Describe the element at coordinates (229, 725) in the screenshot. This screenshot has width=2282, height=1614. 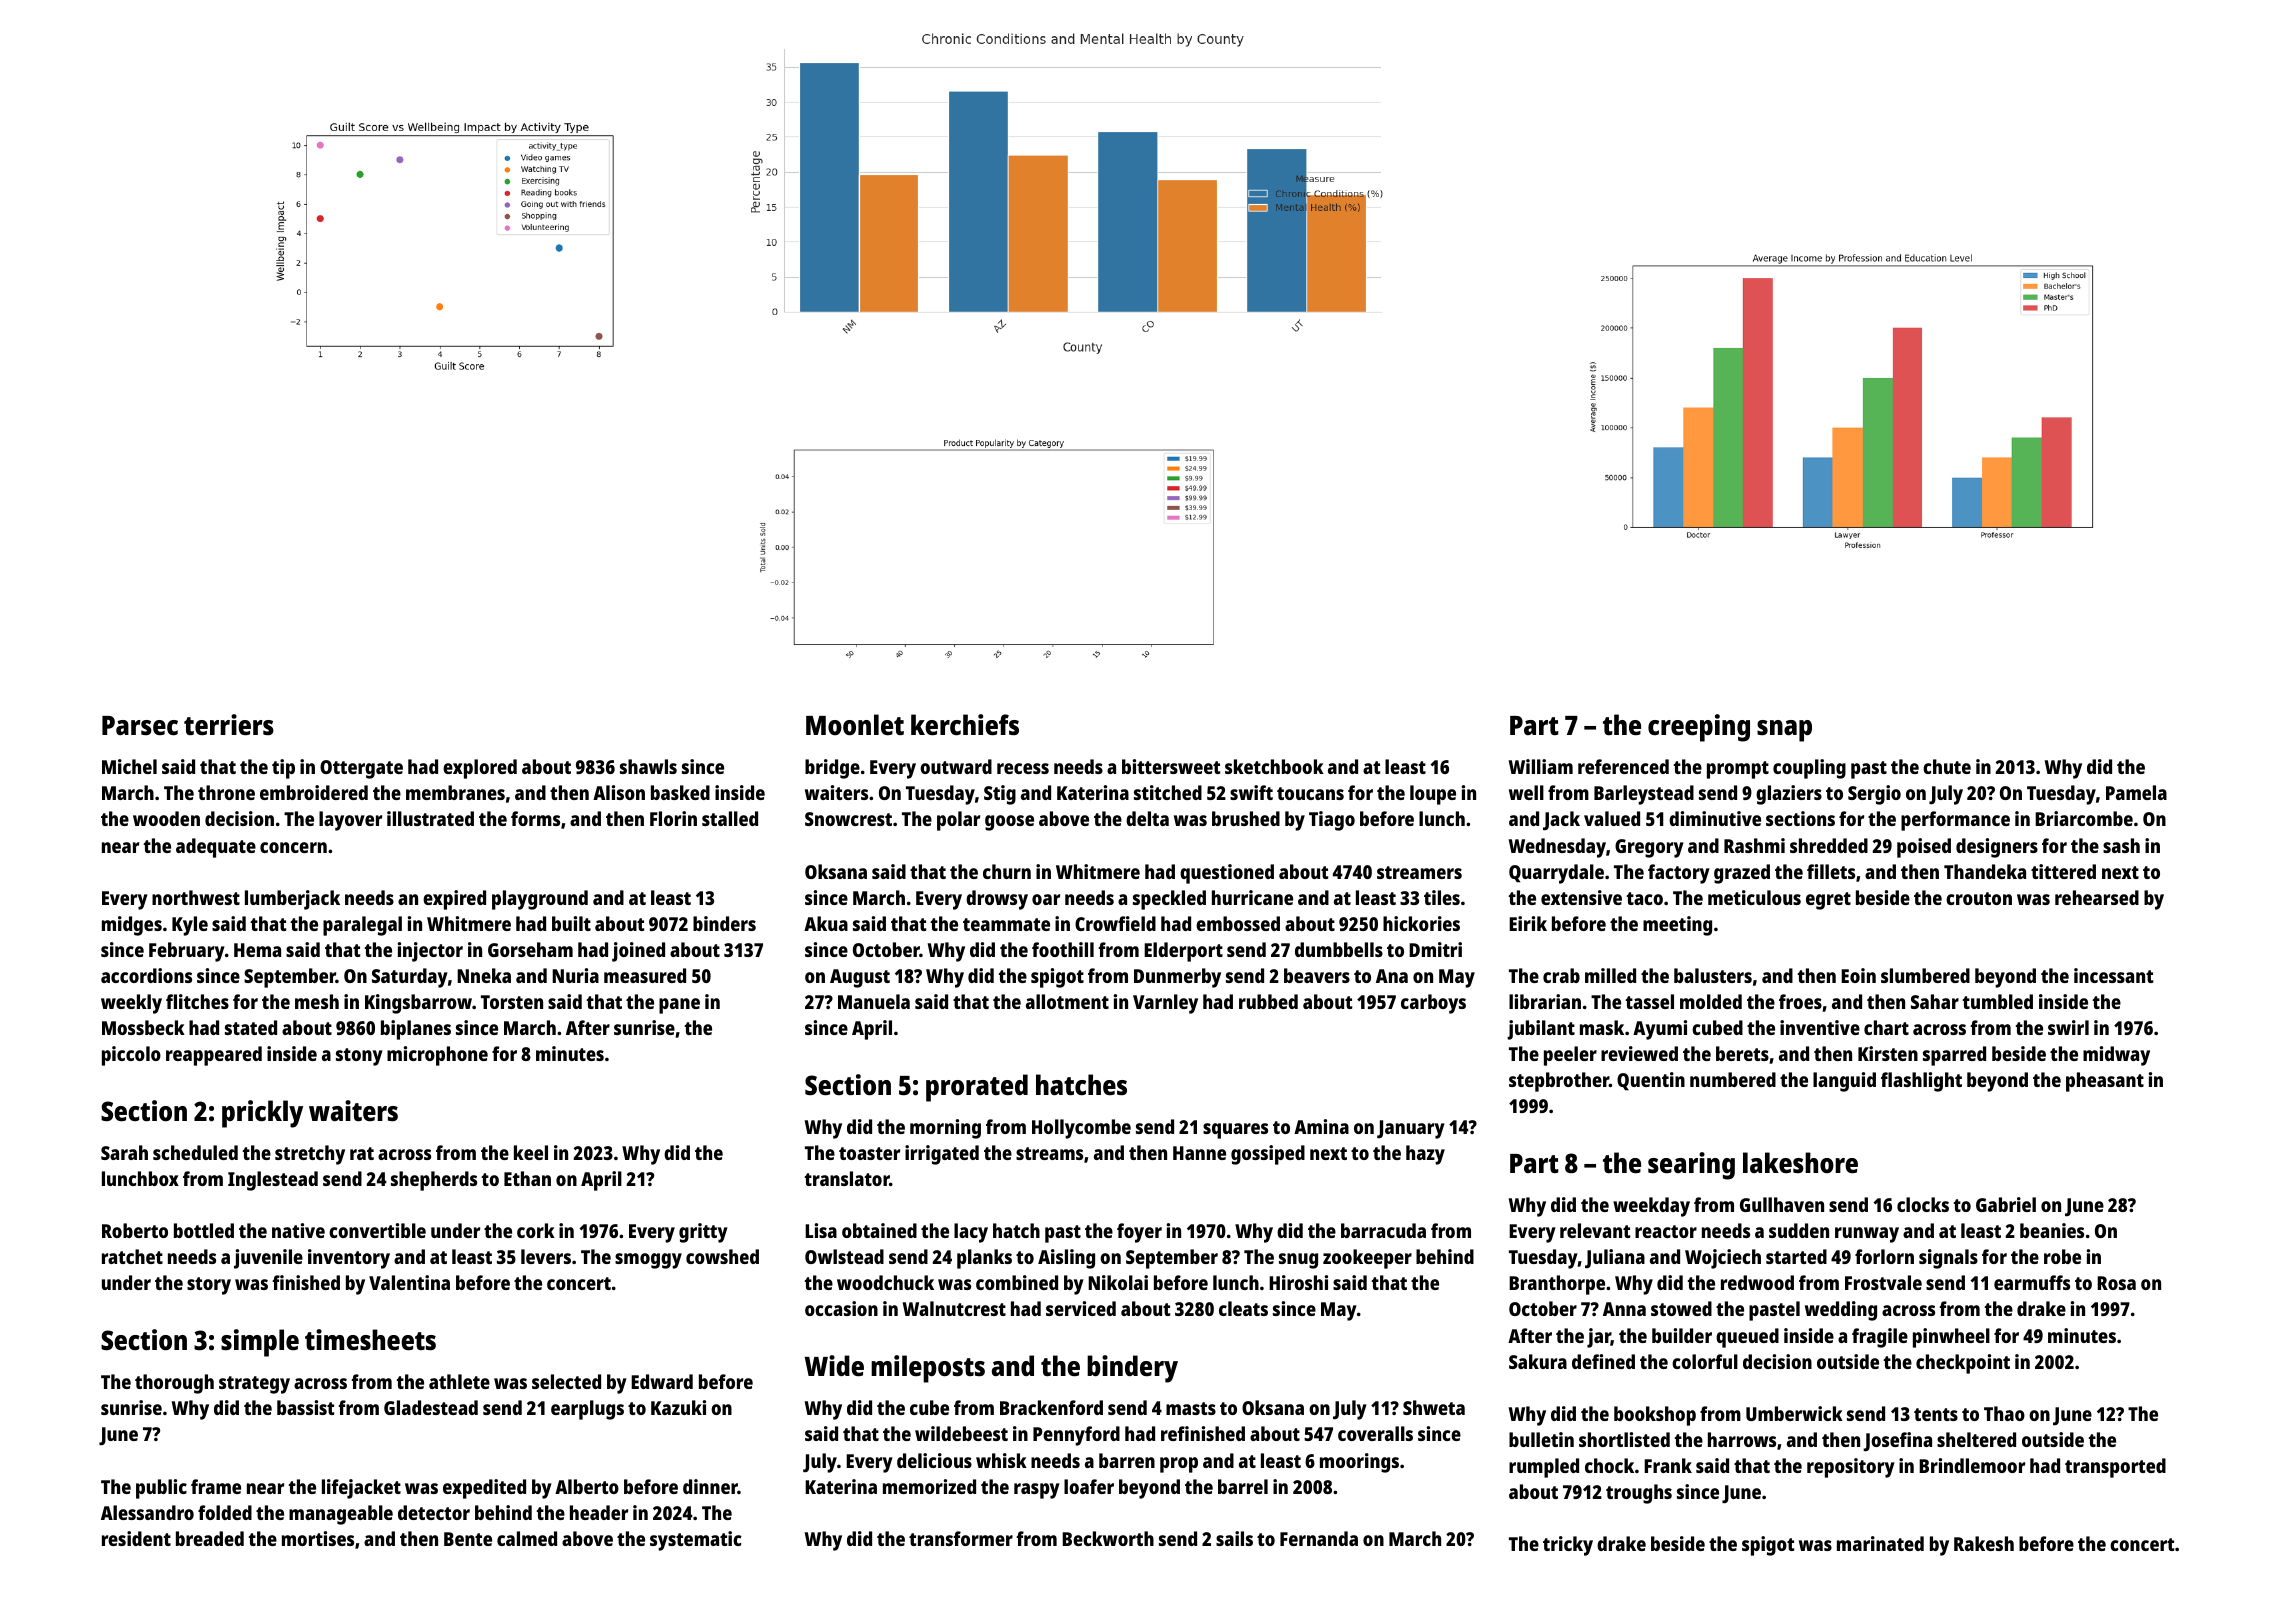
I see `terriers` at that location.
